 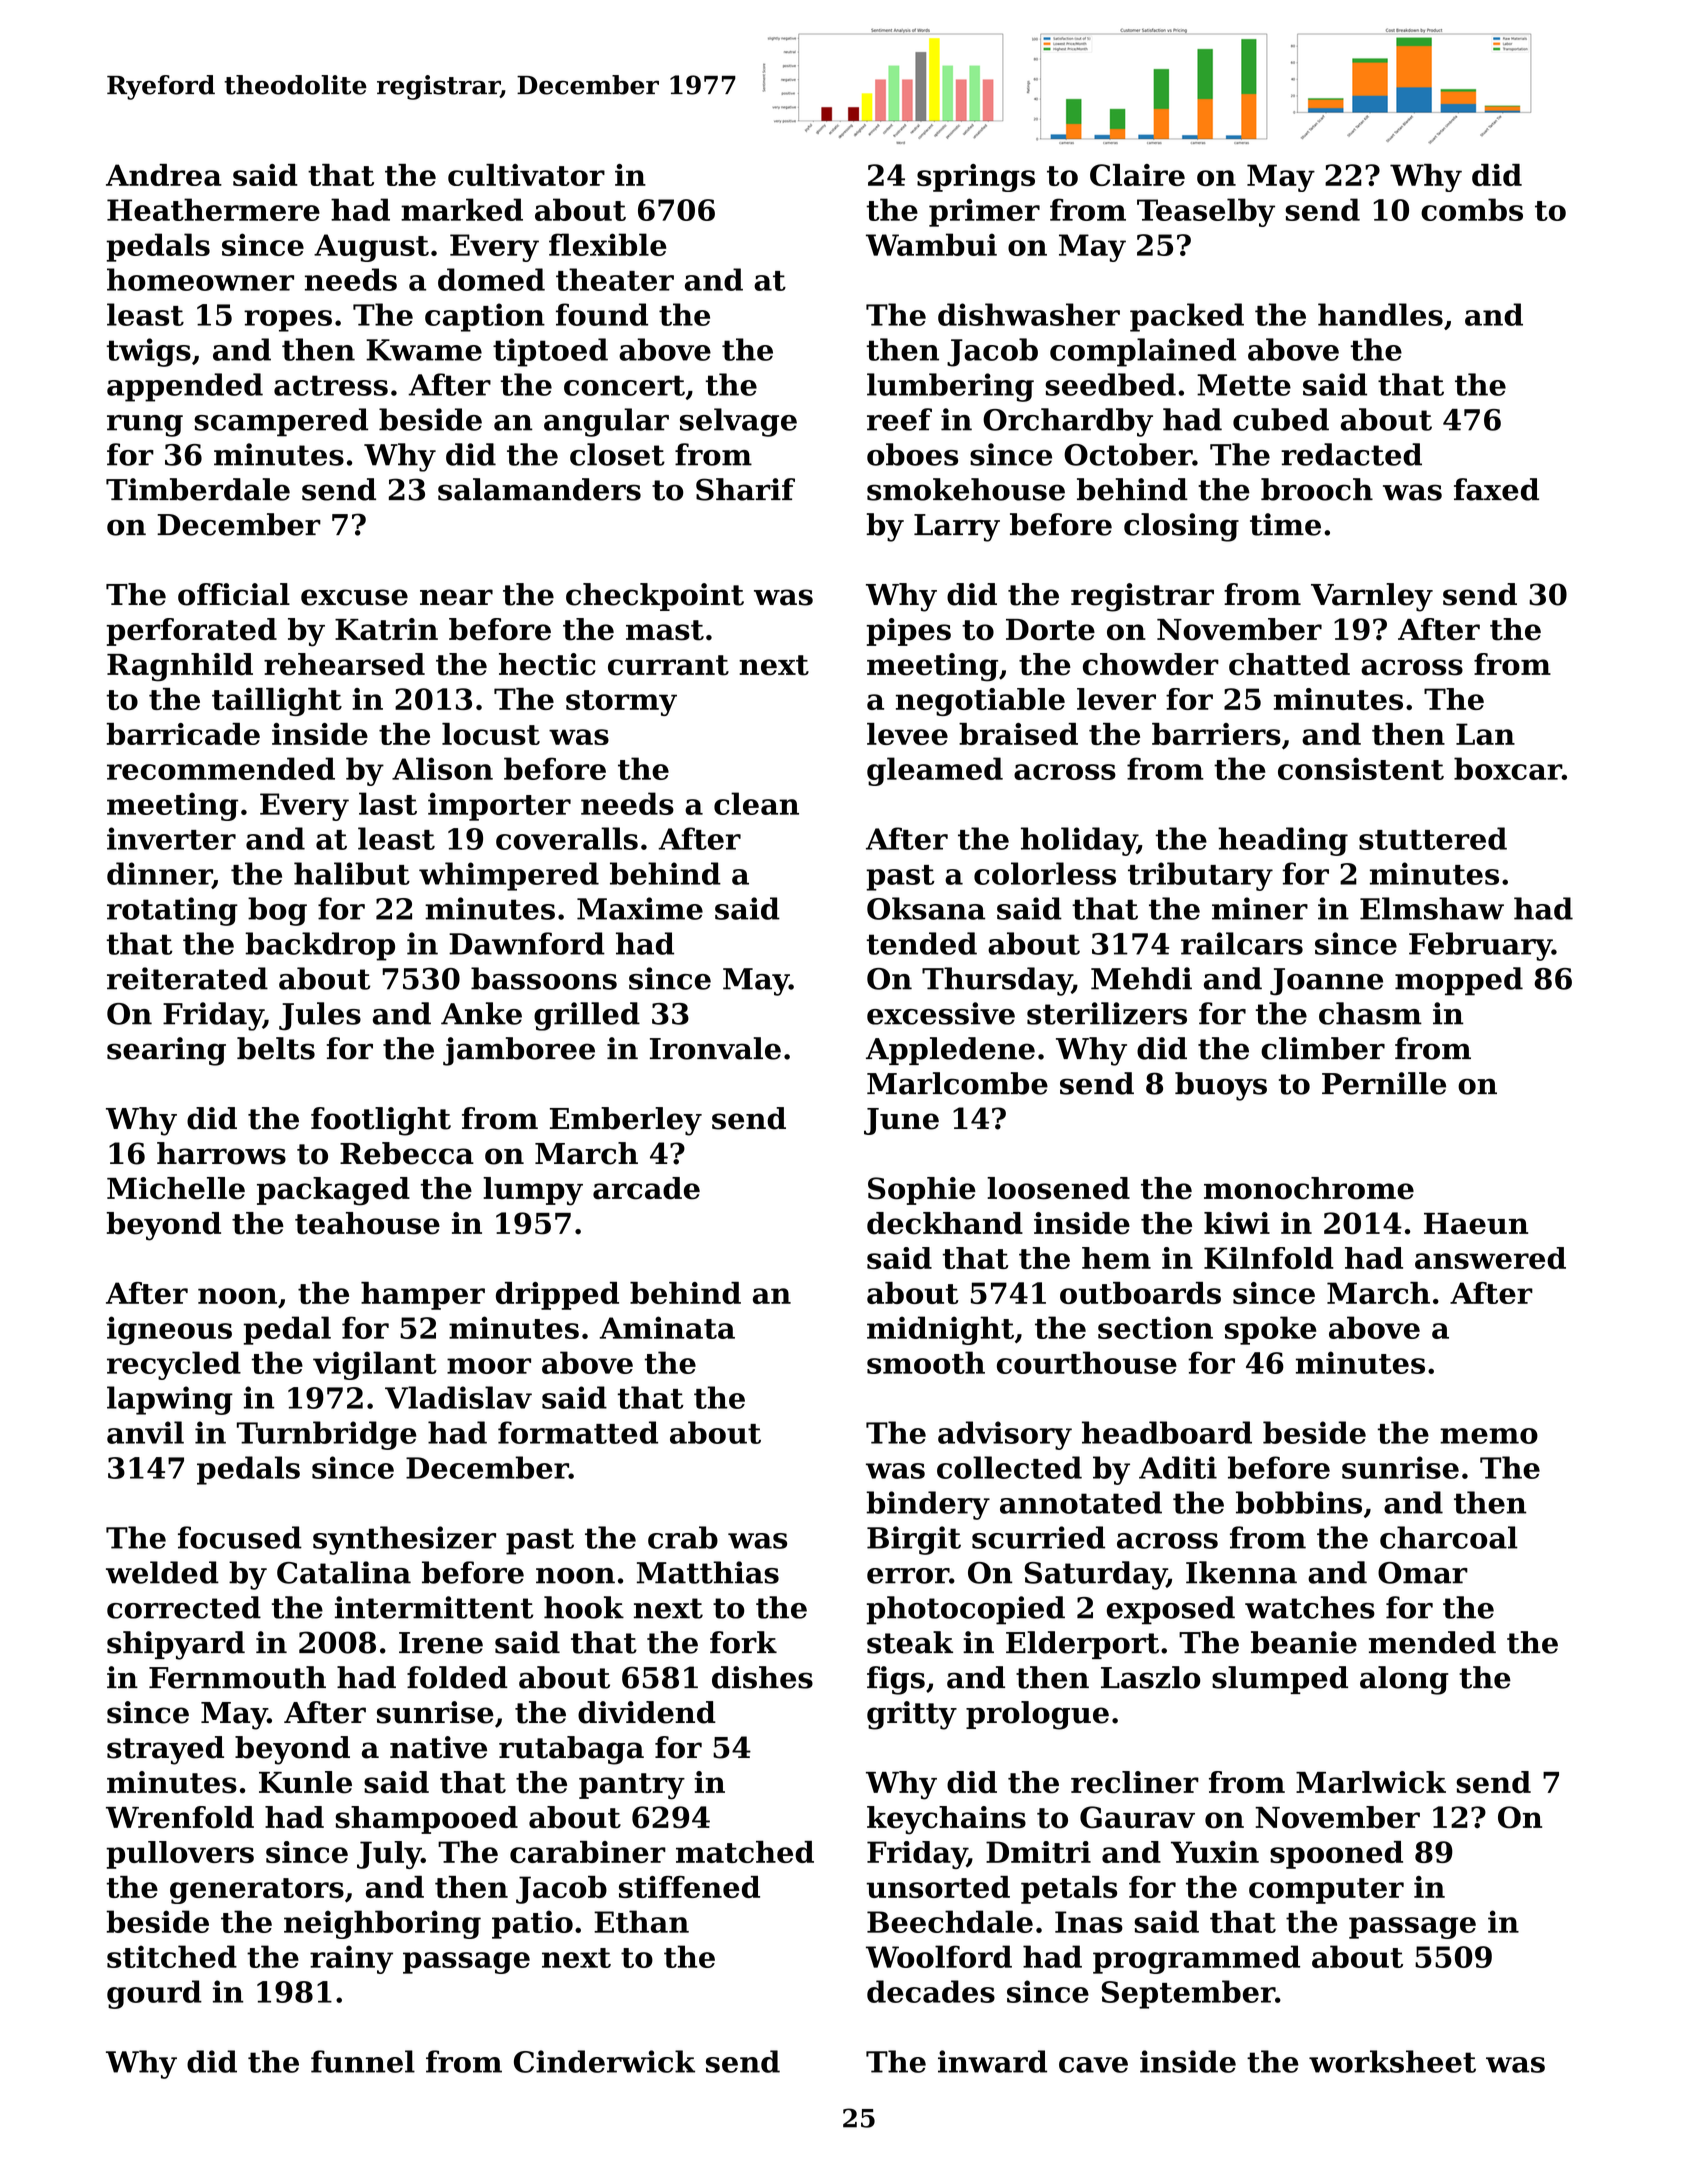 What do you see at coordinates (743, 1642) in the image?
I see `fork` at bounding box center [743, 1642].
